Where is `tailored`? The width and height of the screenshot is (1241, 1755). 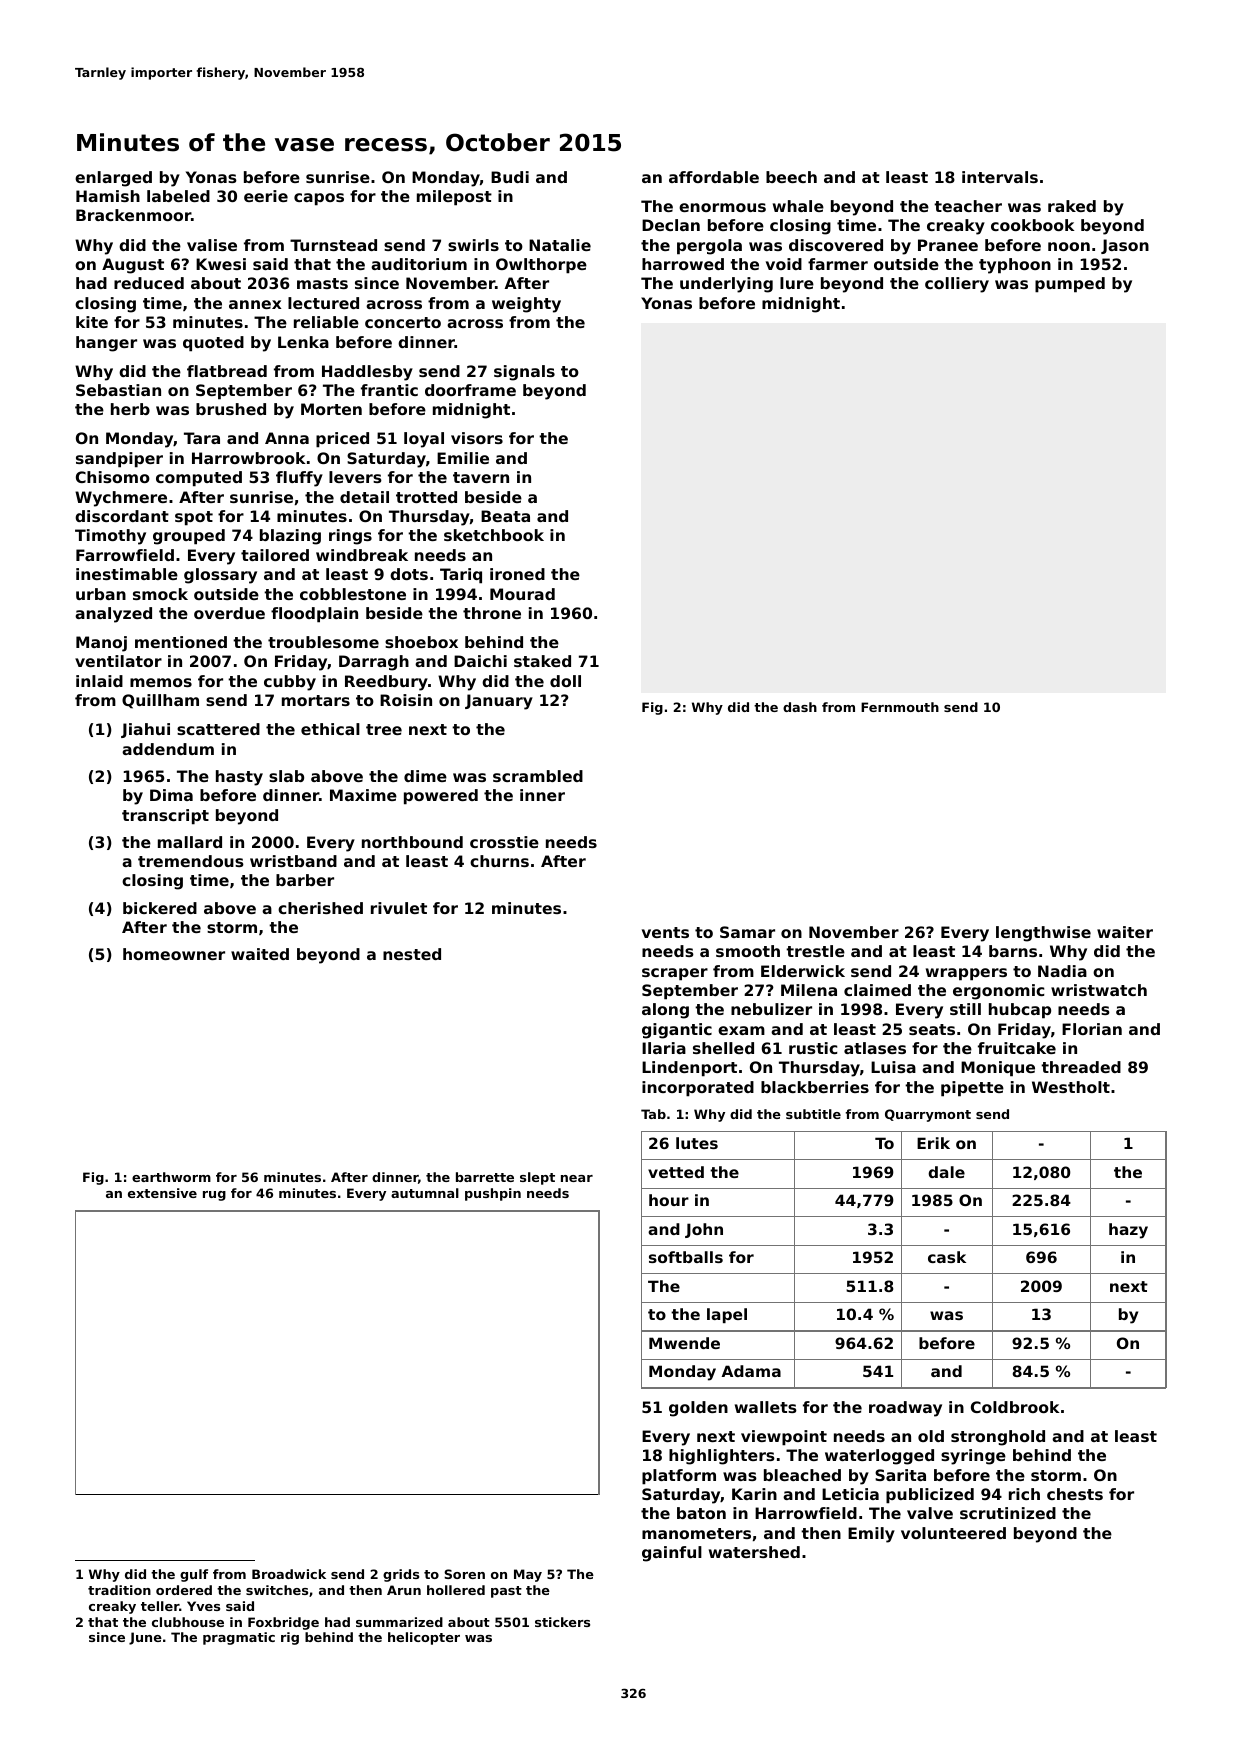
tailored is located at coordinates (275, 555).
